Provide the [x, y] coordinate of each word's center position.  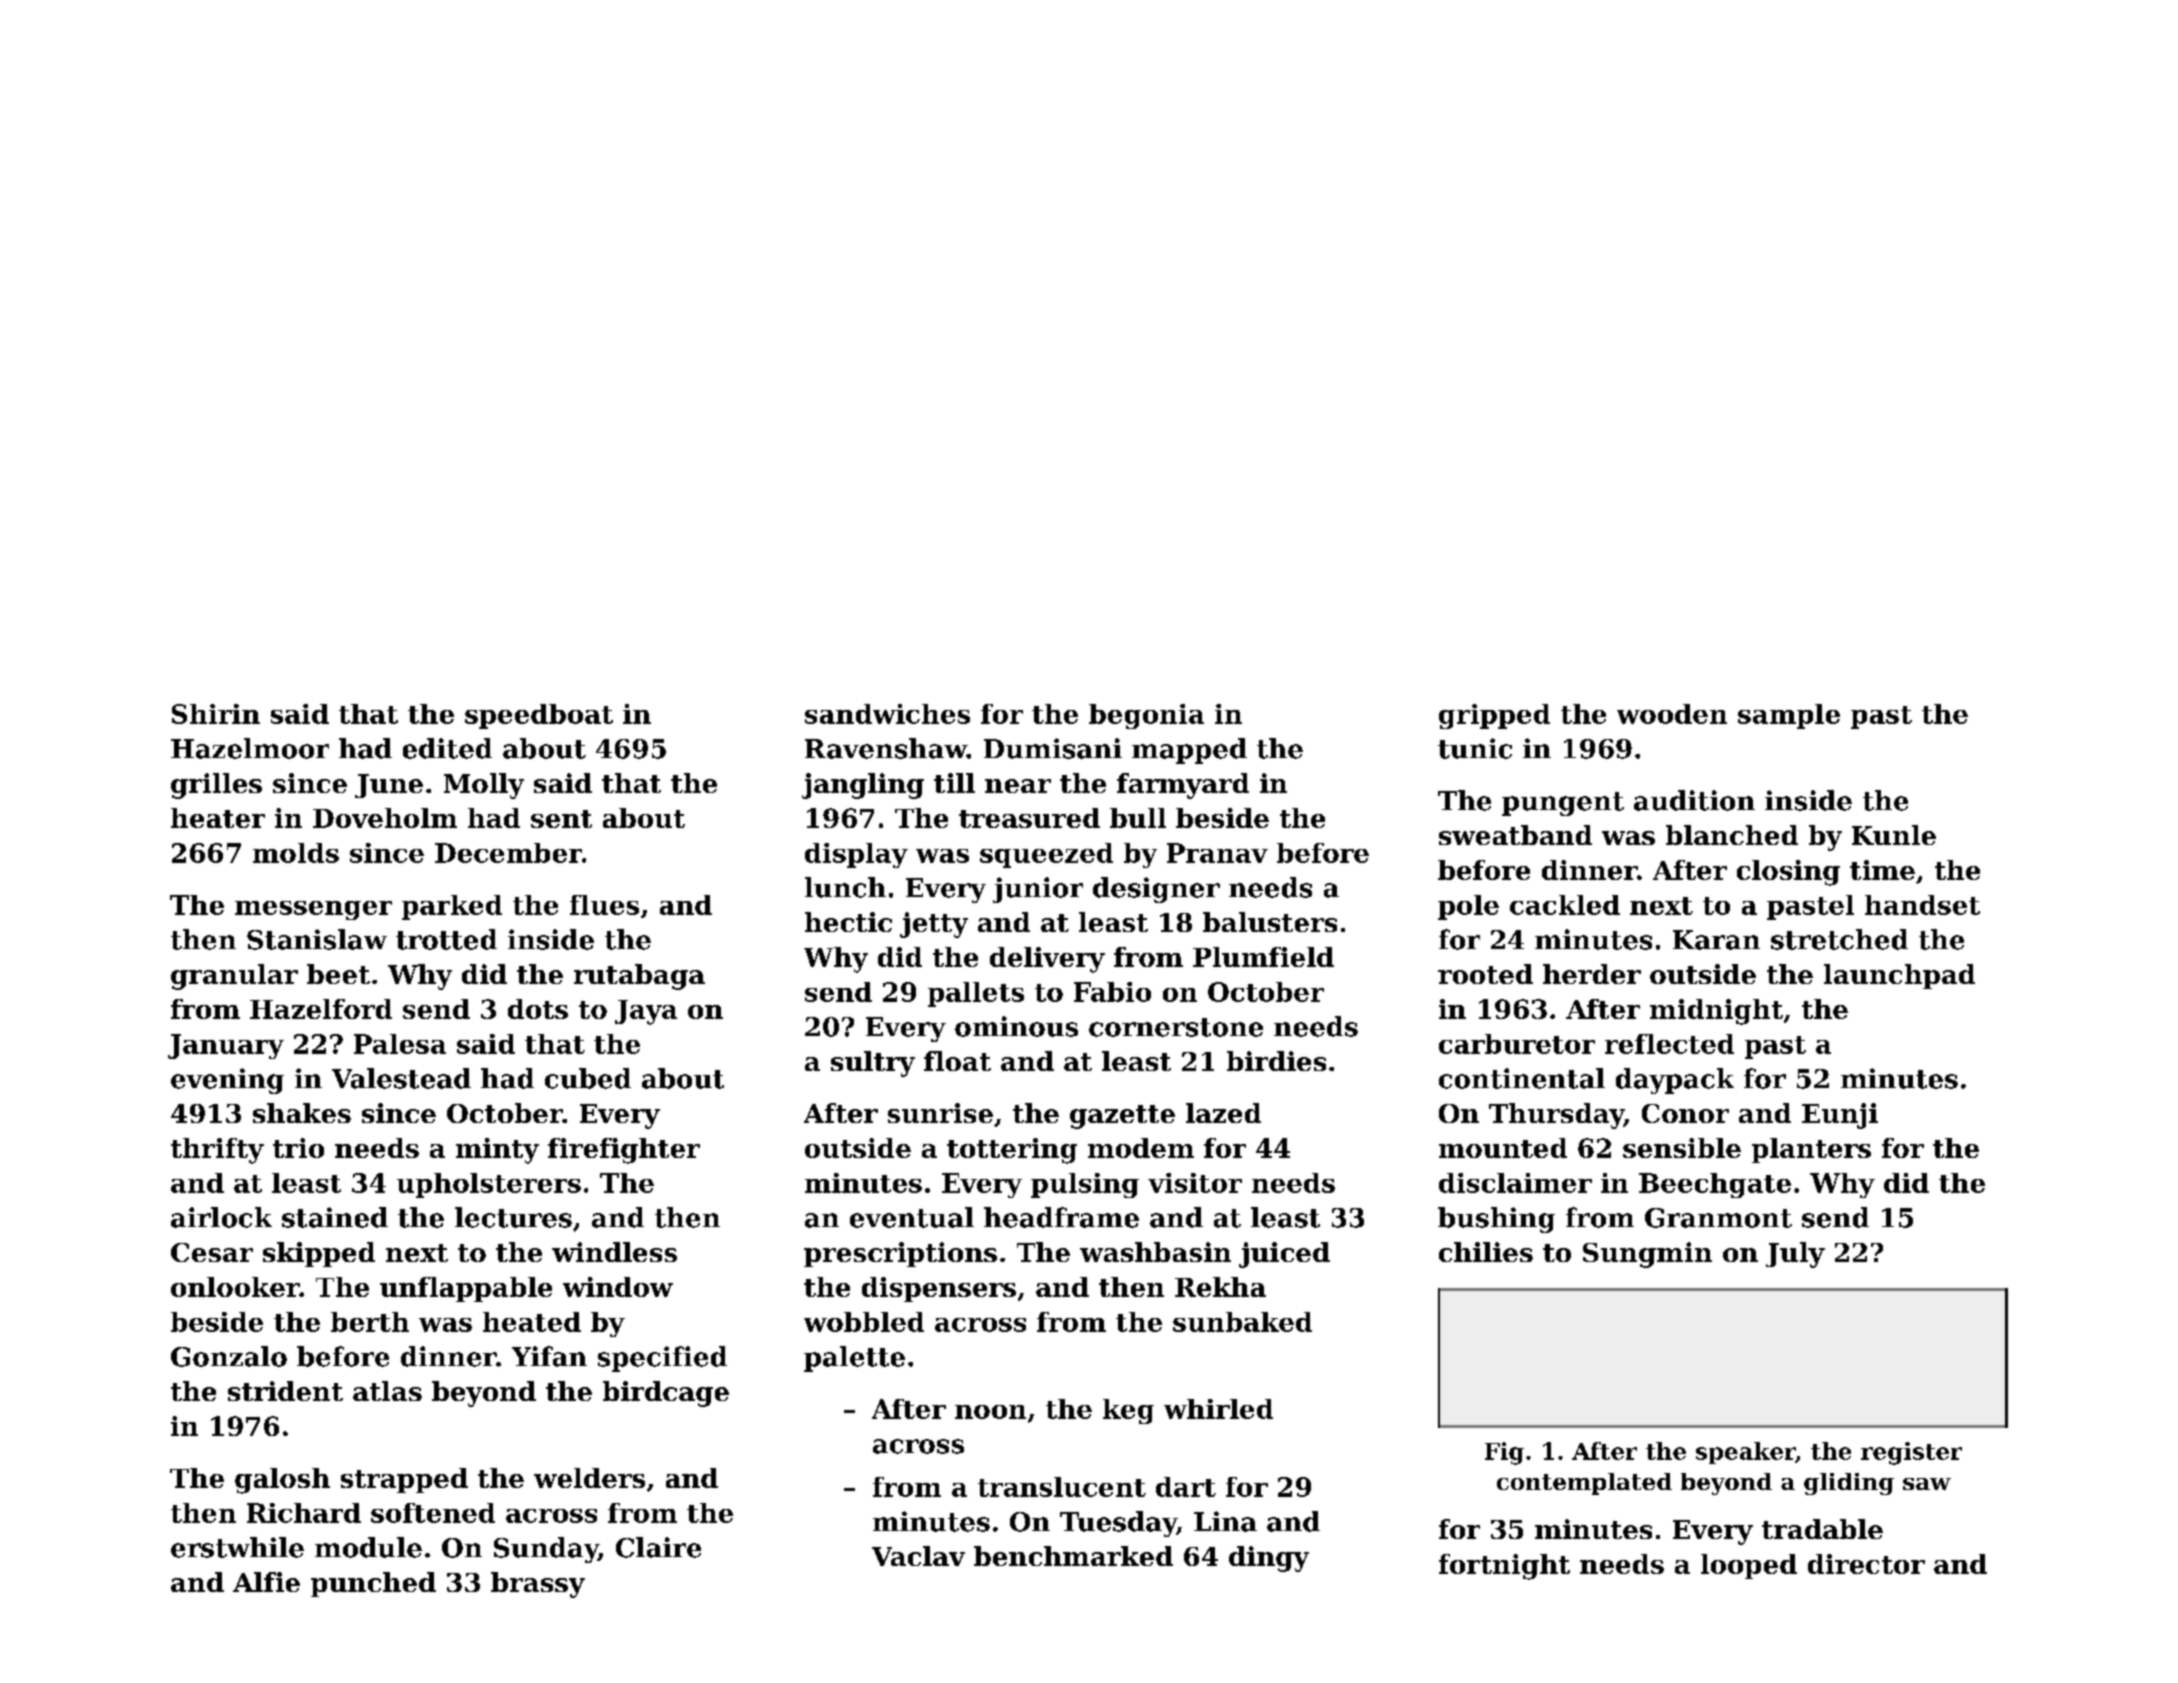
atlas [387, 1391]
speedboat [539, 716]
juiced [1284, 1255]
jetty [934, 925]
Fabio [1112, 992]
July [1795, 1255]
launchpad [1899, 976]
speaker [1746, 1453]
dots [538, 1009]
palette [854, 1359]
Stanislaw [317, 939]
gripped [1494, 716]
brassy [538, 1585]
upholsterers [489, 1185]
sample [1789, 716]
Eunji [1840, 1116]
